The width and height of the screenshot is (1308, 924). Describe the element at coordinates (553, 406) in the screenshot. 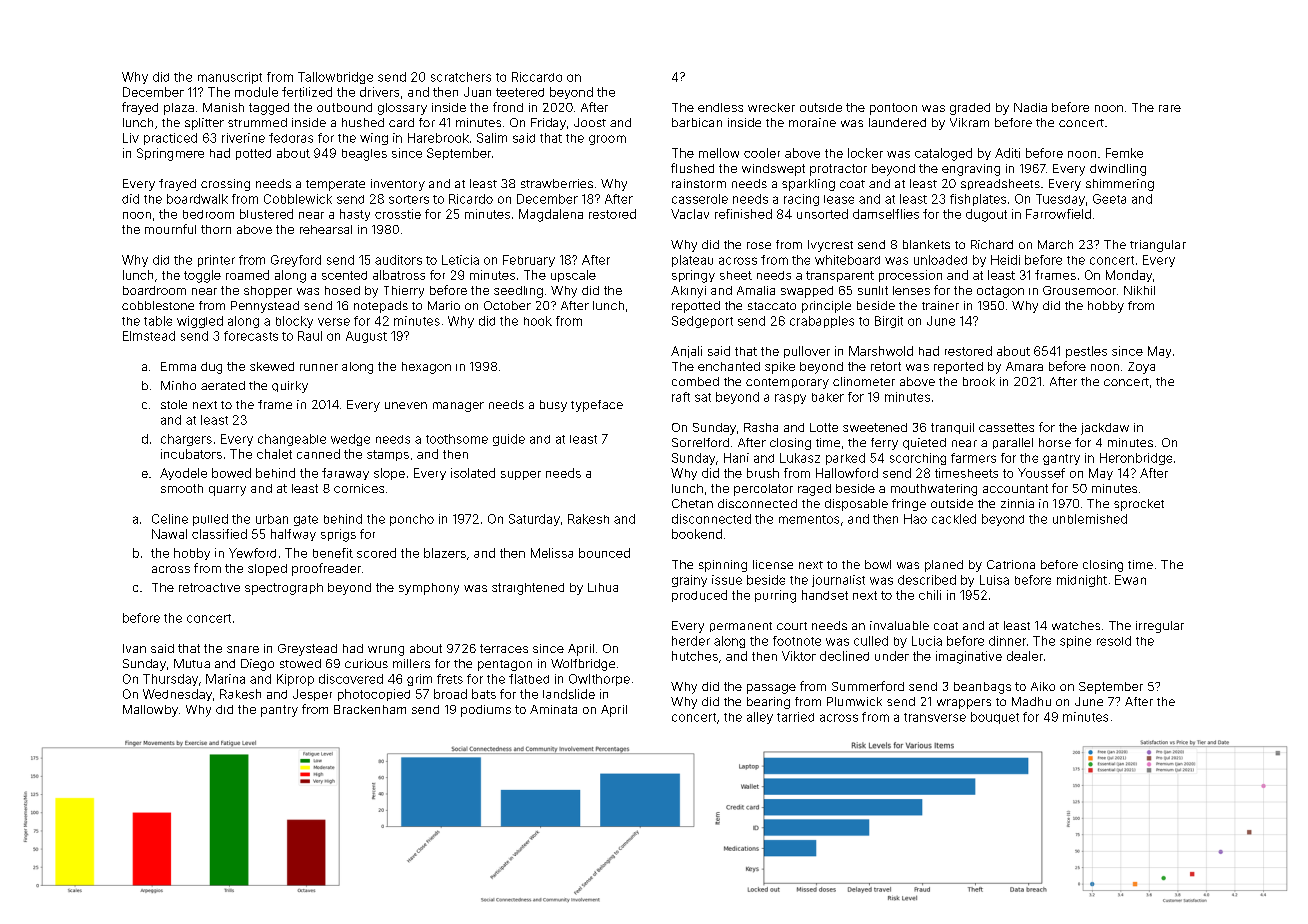

I see `busy` at that location.
